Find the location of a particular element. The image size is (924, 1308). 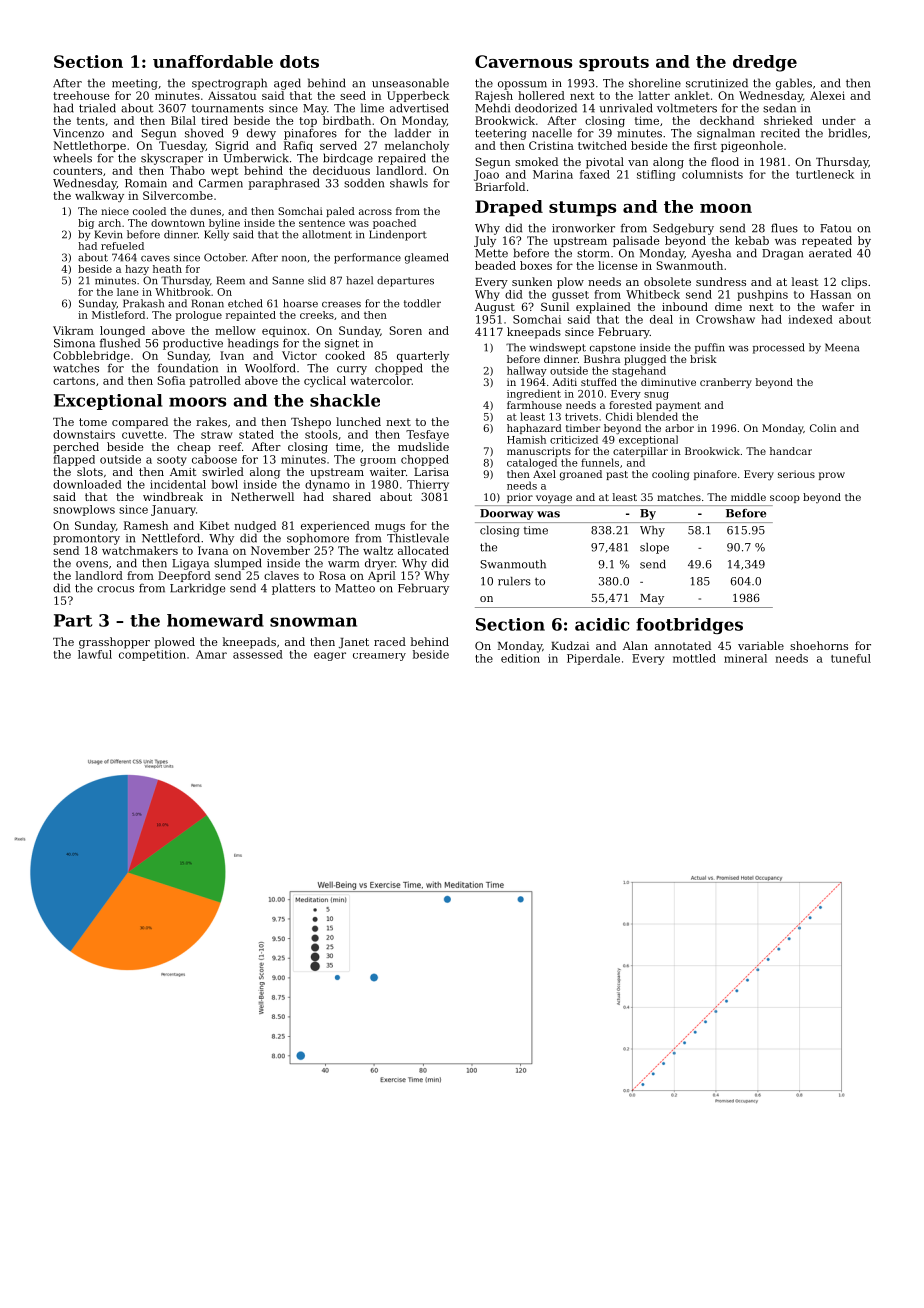

unaffordable is located at coordinates (213, 61).
